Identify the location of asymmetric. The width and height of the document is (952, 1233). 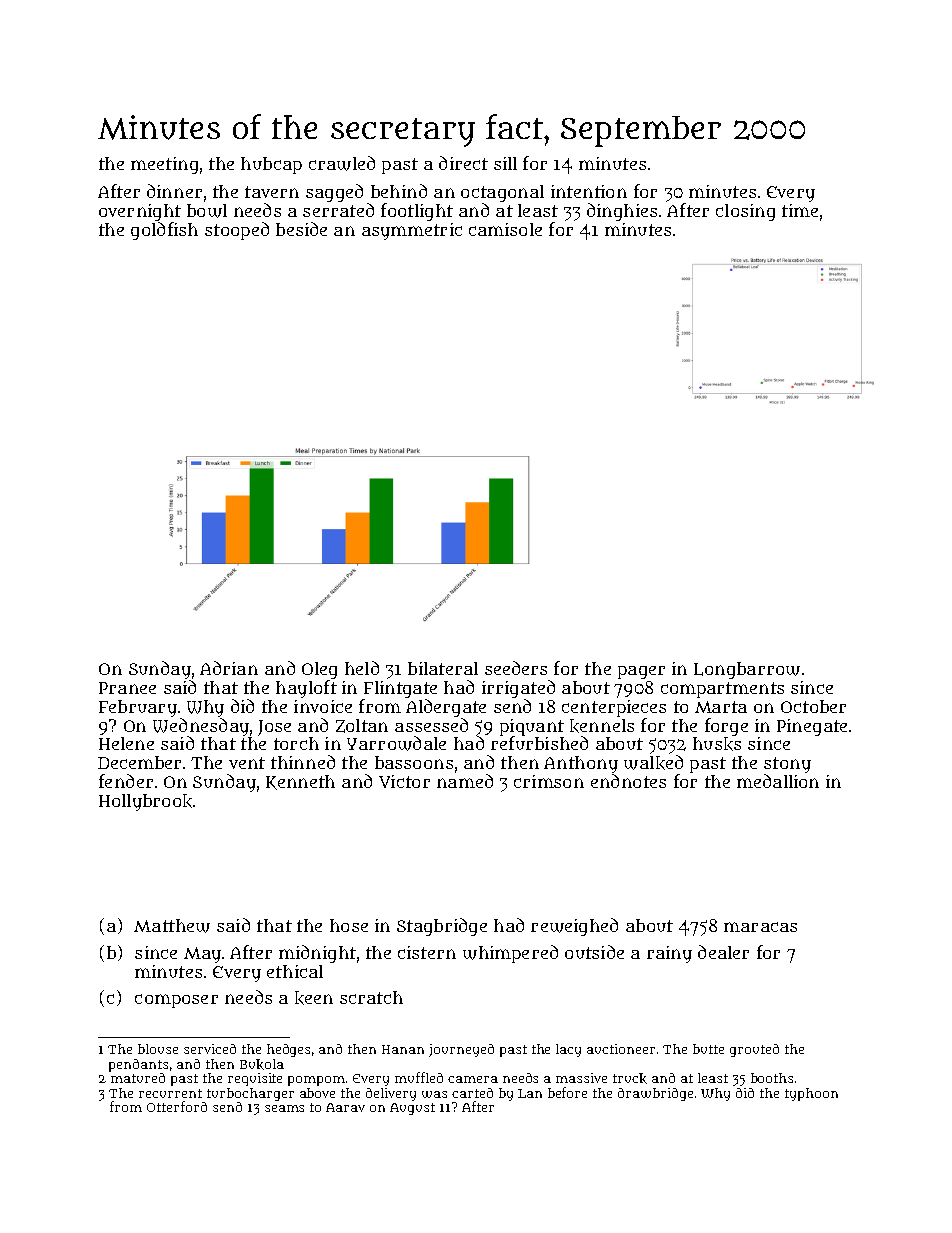
(412, 231).
